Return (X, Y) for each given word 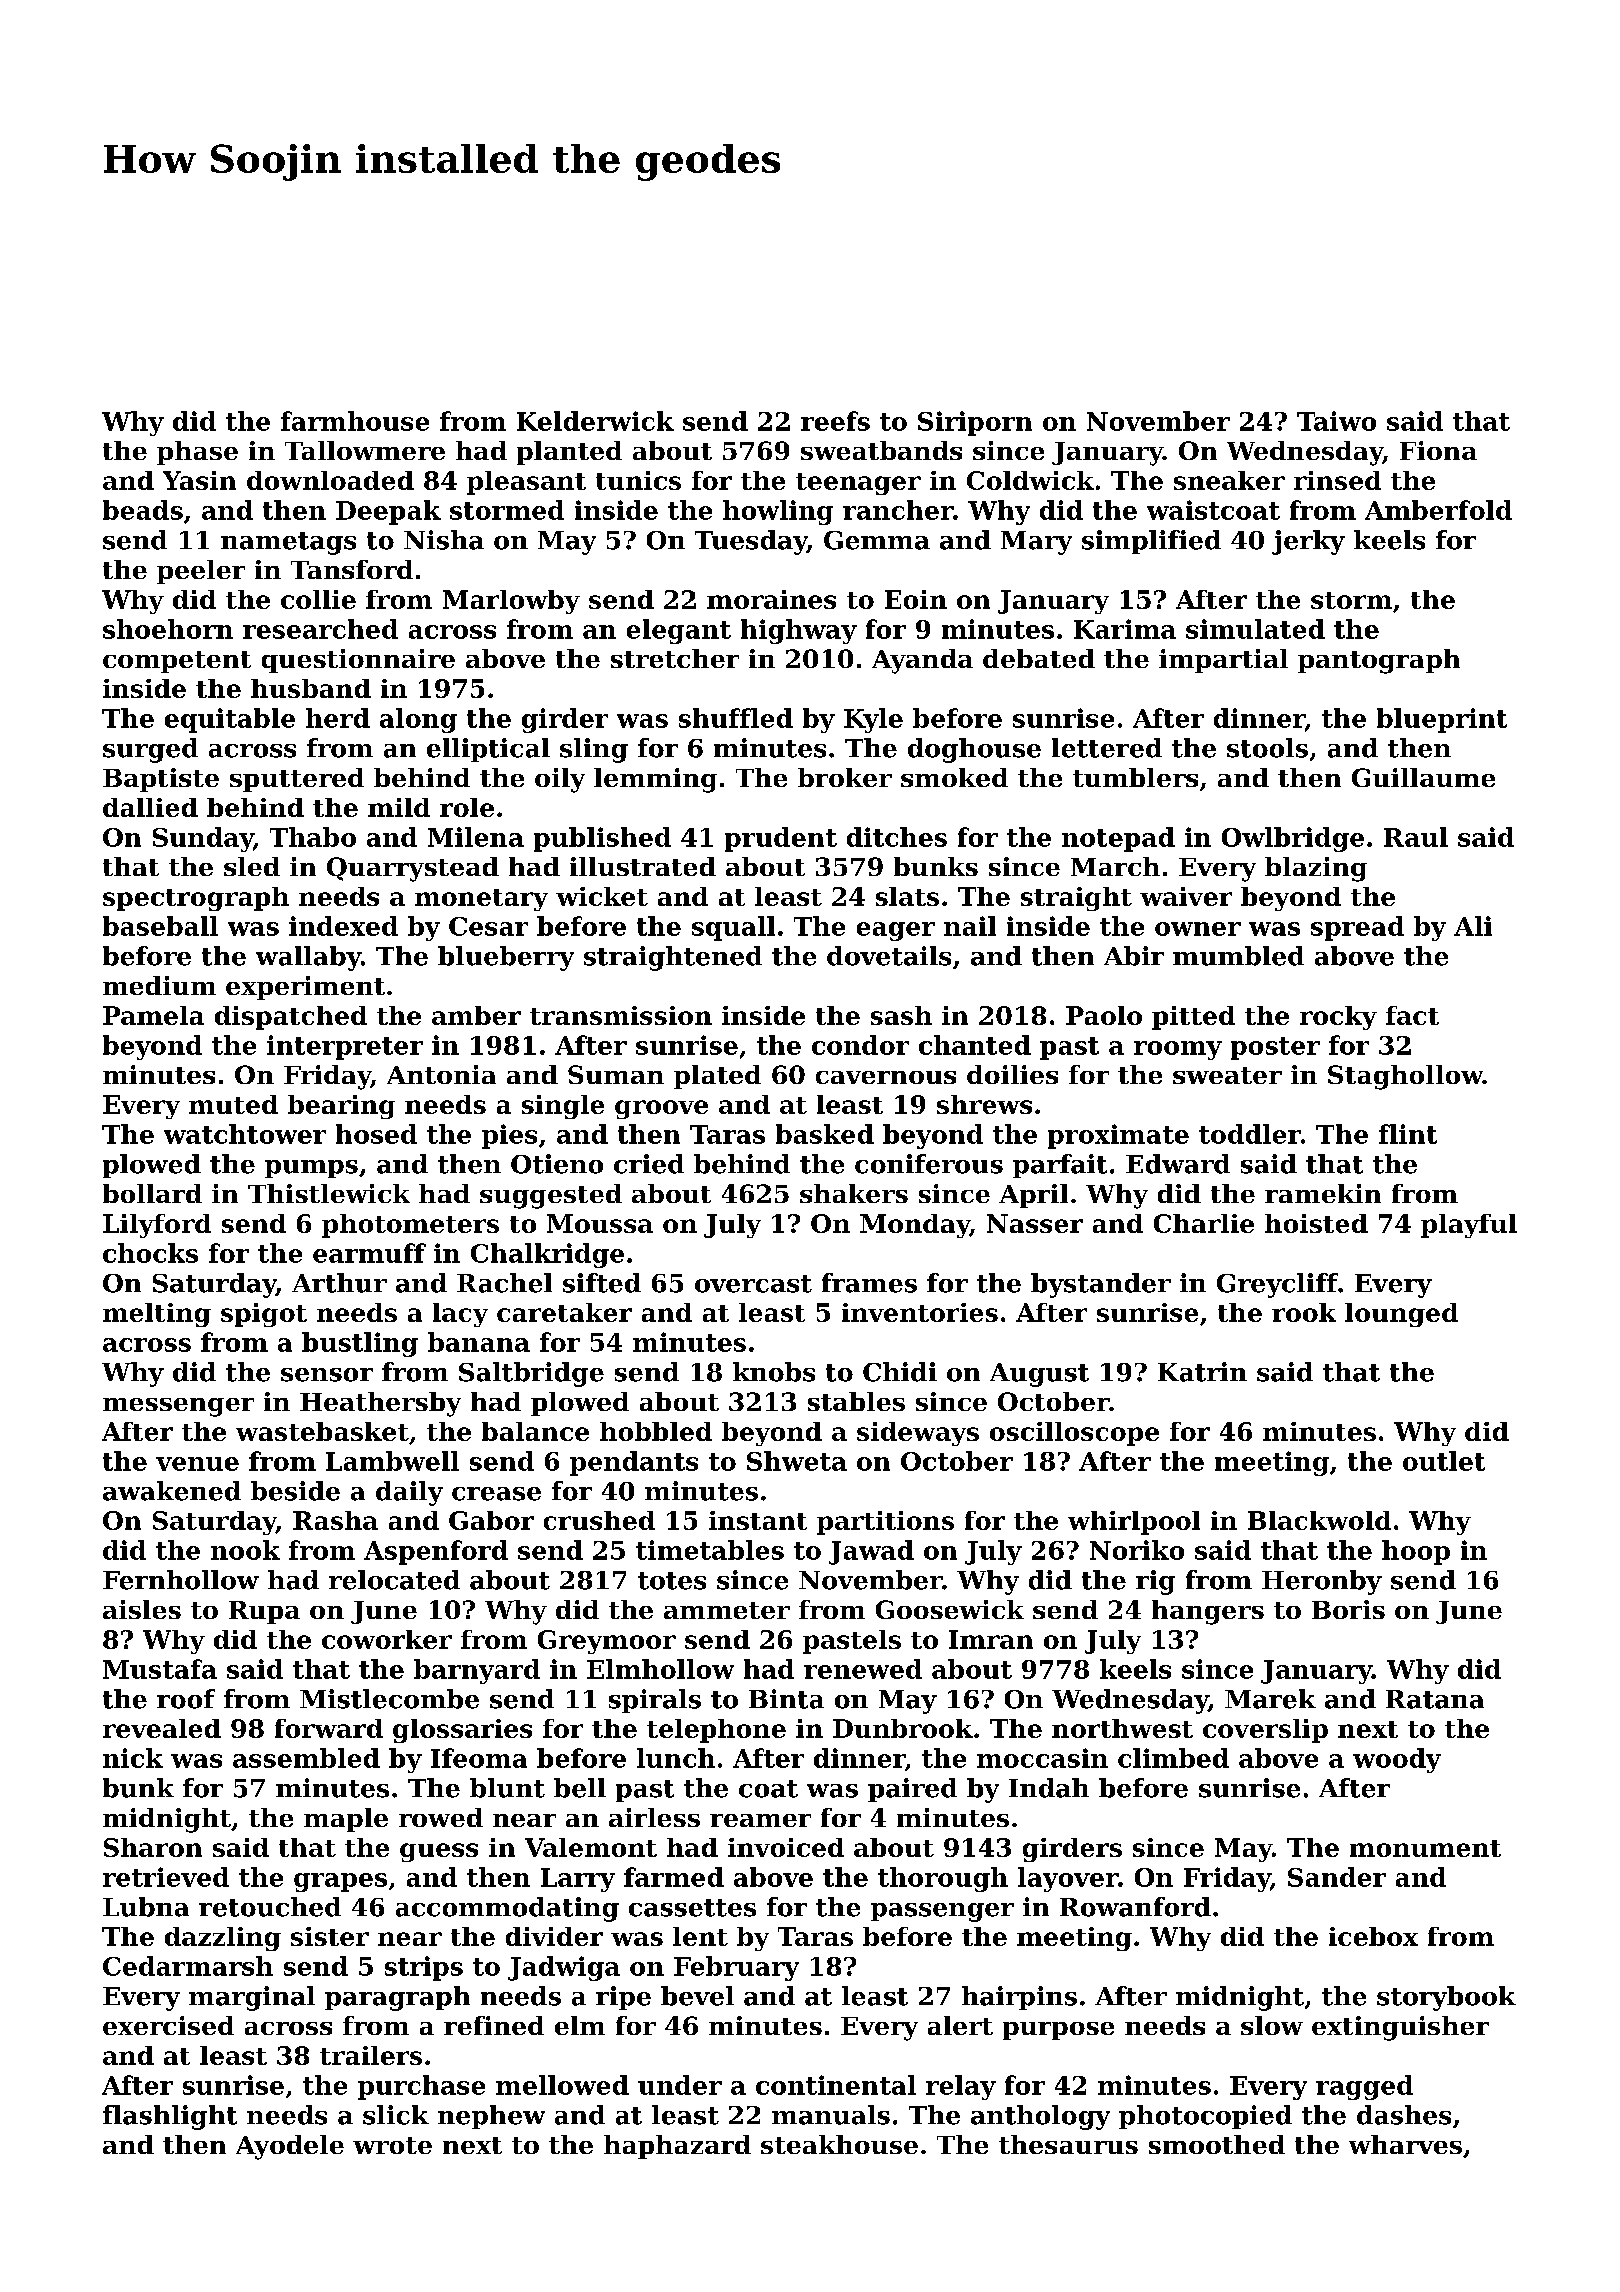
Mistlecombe (389, 1699)
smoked (954, 777)
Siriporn (975, 423)
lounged (1401, 1315)
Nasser (1035, 1223)
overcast (753, 1284)
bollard (152, 1193)
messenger (178, 1407)
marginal (252, 1998)
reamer (760, 1820)
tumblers (1135, 777)
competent (177, 662)
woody (1397, 1760)
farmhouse (355, 421)
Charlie (1204, 1223)
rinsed (1337, 480)
